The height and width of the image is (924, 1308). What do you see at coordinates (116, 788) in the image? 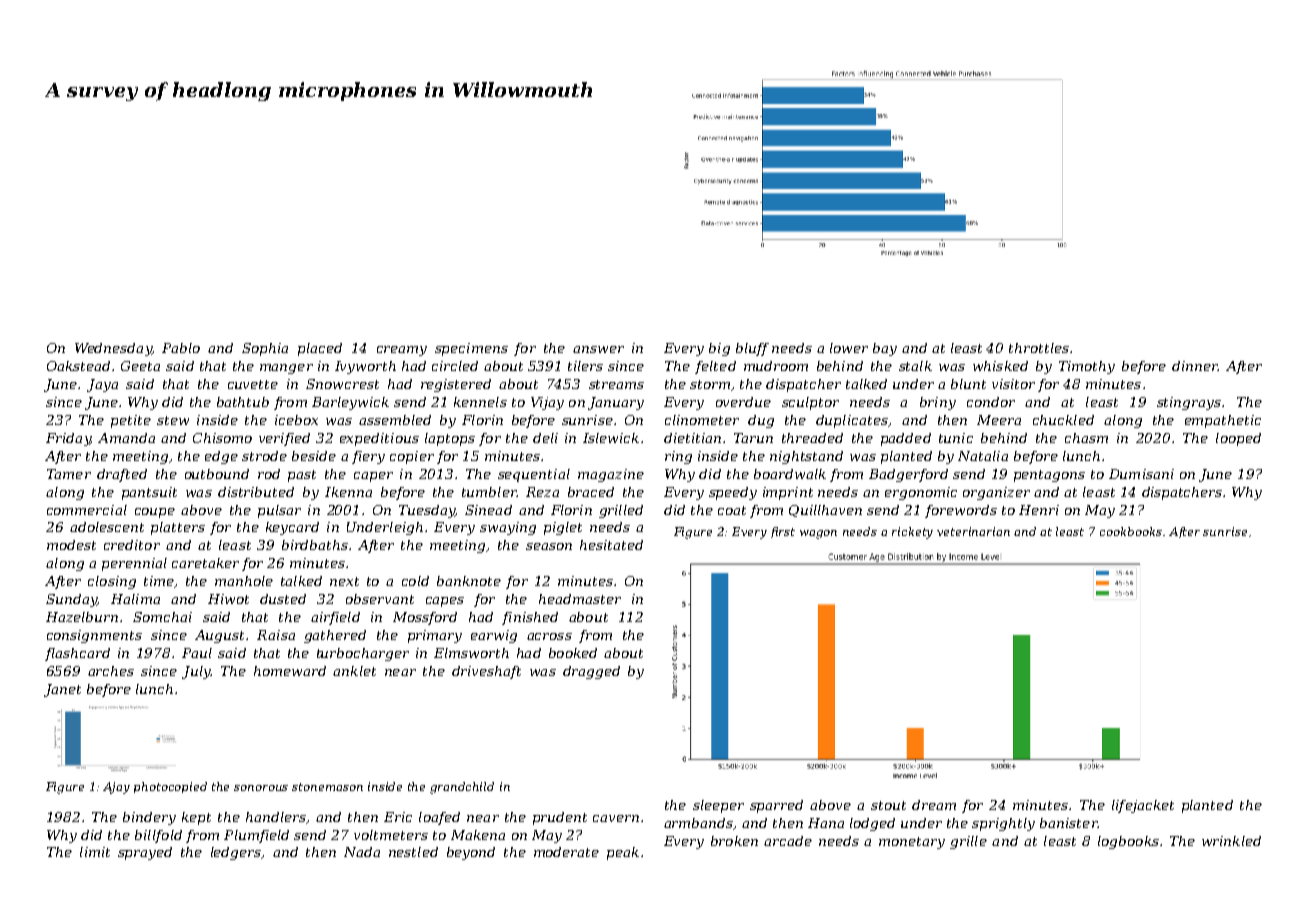
I see `Ajay` at bounding box center [116, 788].
